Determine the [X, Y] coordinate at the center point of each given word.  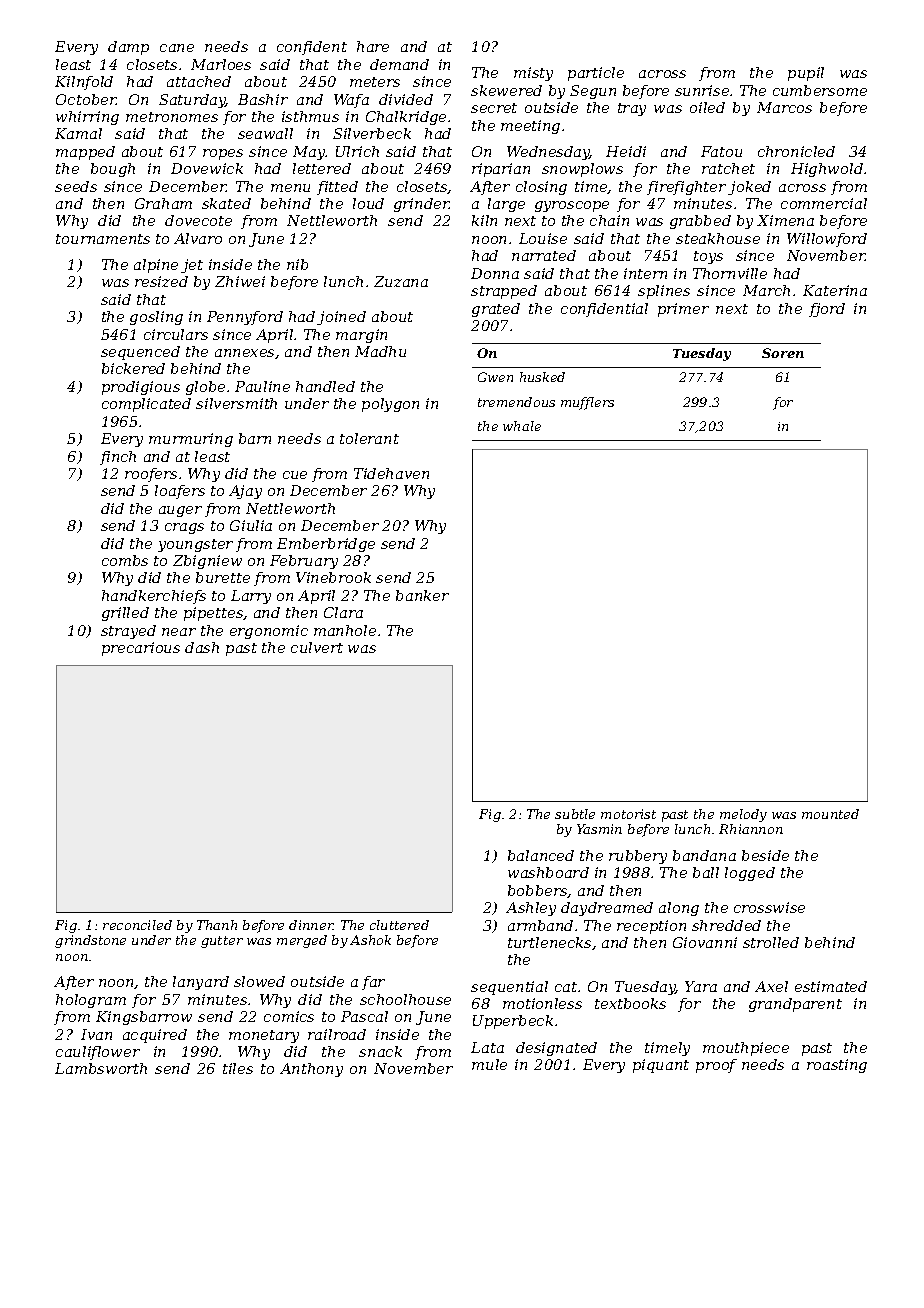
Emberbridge [326, 545]
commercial [824, 203]
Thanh [217, 925]
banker [422, 595]
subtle [575, 814]
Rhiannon [751, 829]
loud [368, 203]
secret [494, 108]
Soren [783, 353]
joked [749, 188]
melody [743, 815]
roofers [151, 475]
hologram [91, 1001]
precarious [141, 649]
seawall [265, 133]
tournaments [103, 239]
